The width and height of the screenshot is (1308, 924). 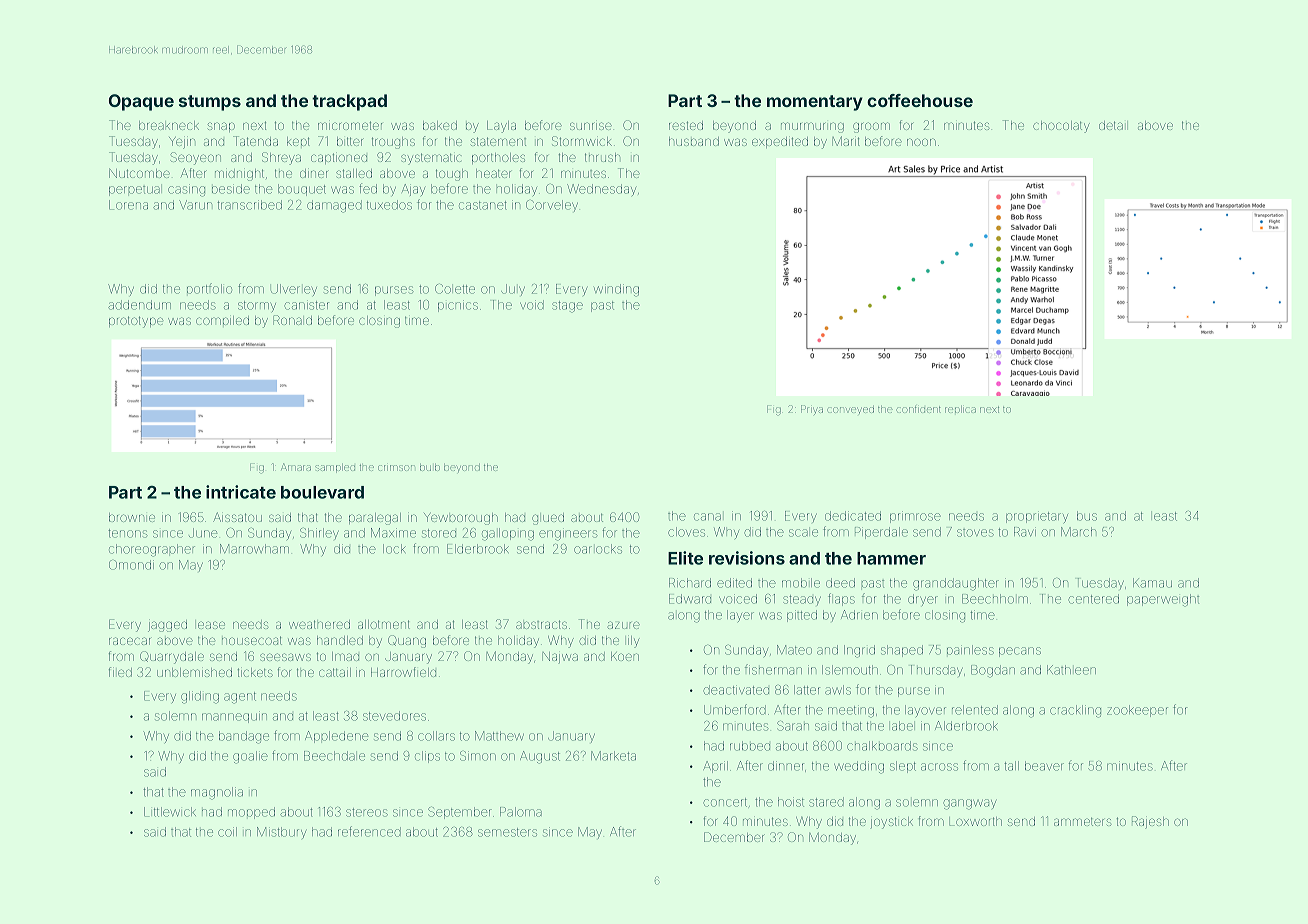 I want to click on portfolio, so click(x=209, y=288).
